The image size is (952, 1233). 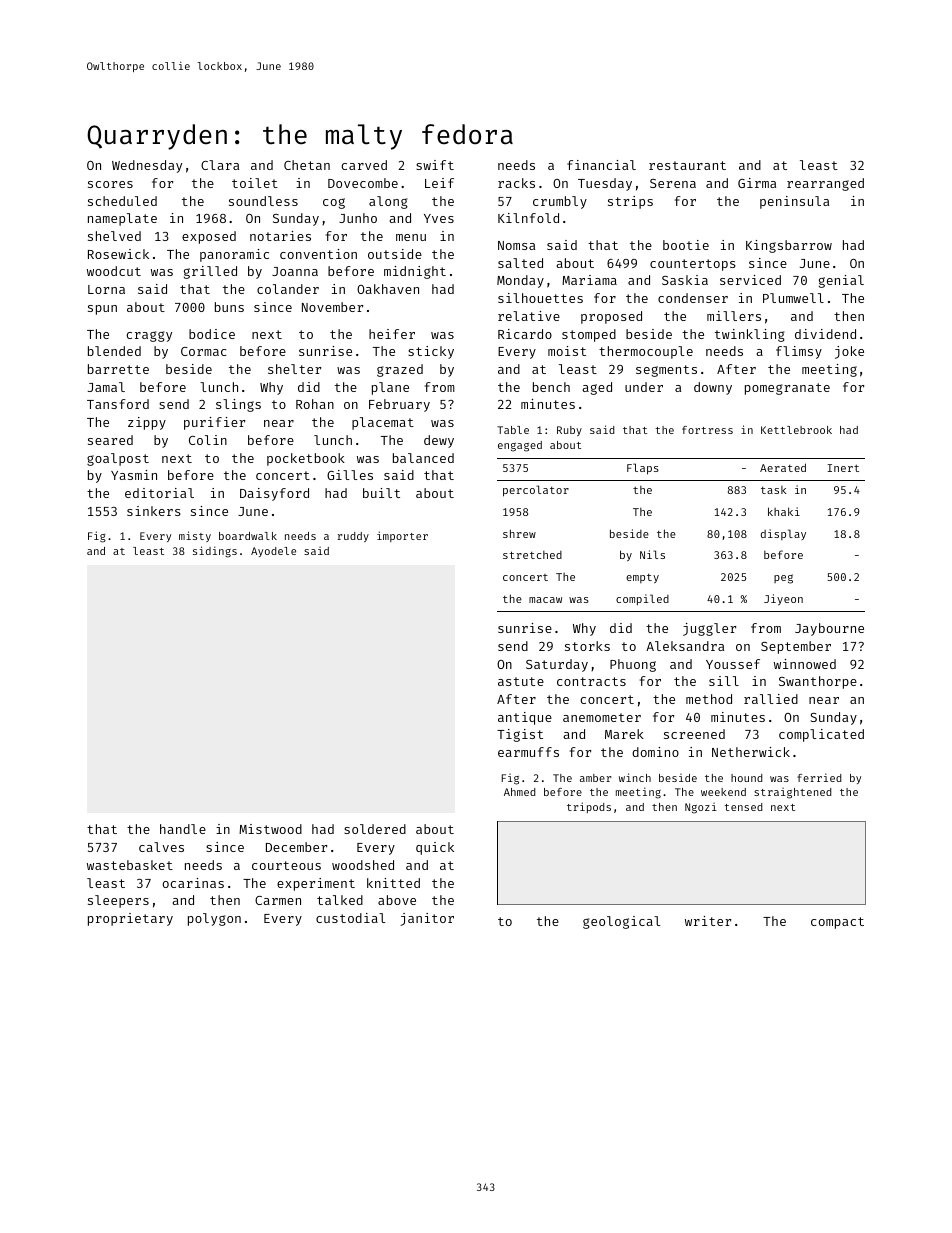 I want to click on polygon, so click(x=214, y=919).
